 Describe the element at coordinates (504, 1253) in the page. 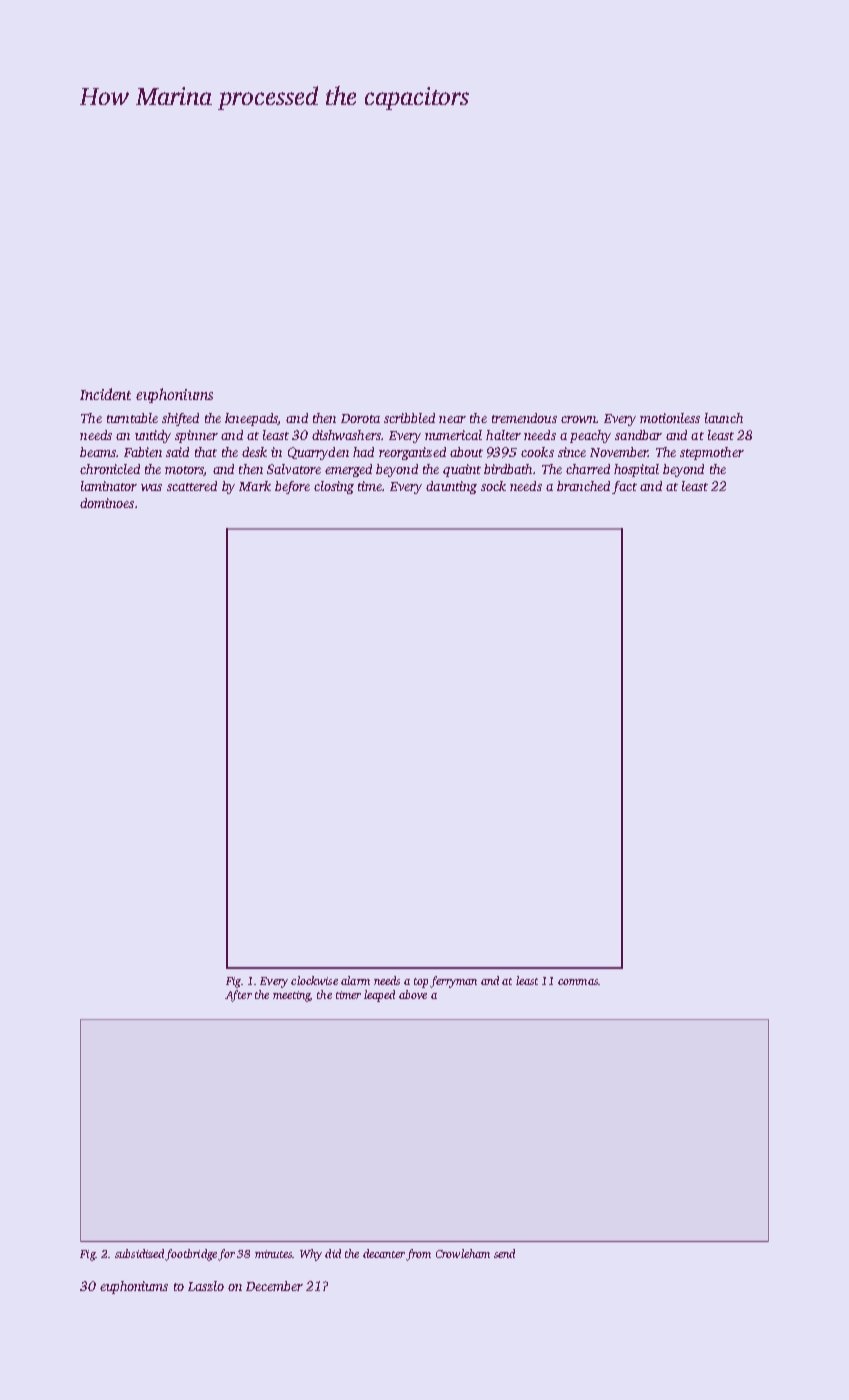

I see `send` at that location.
